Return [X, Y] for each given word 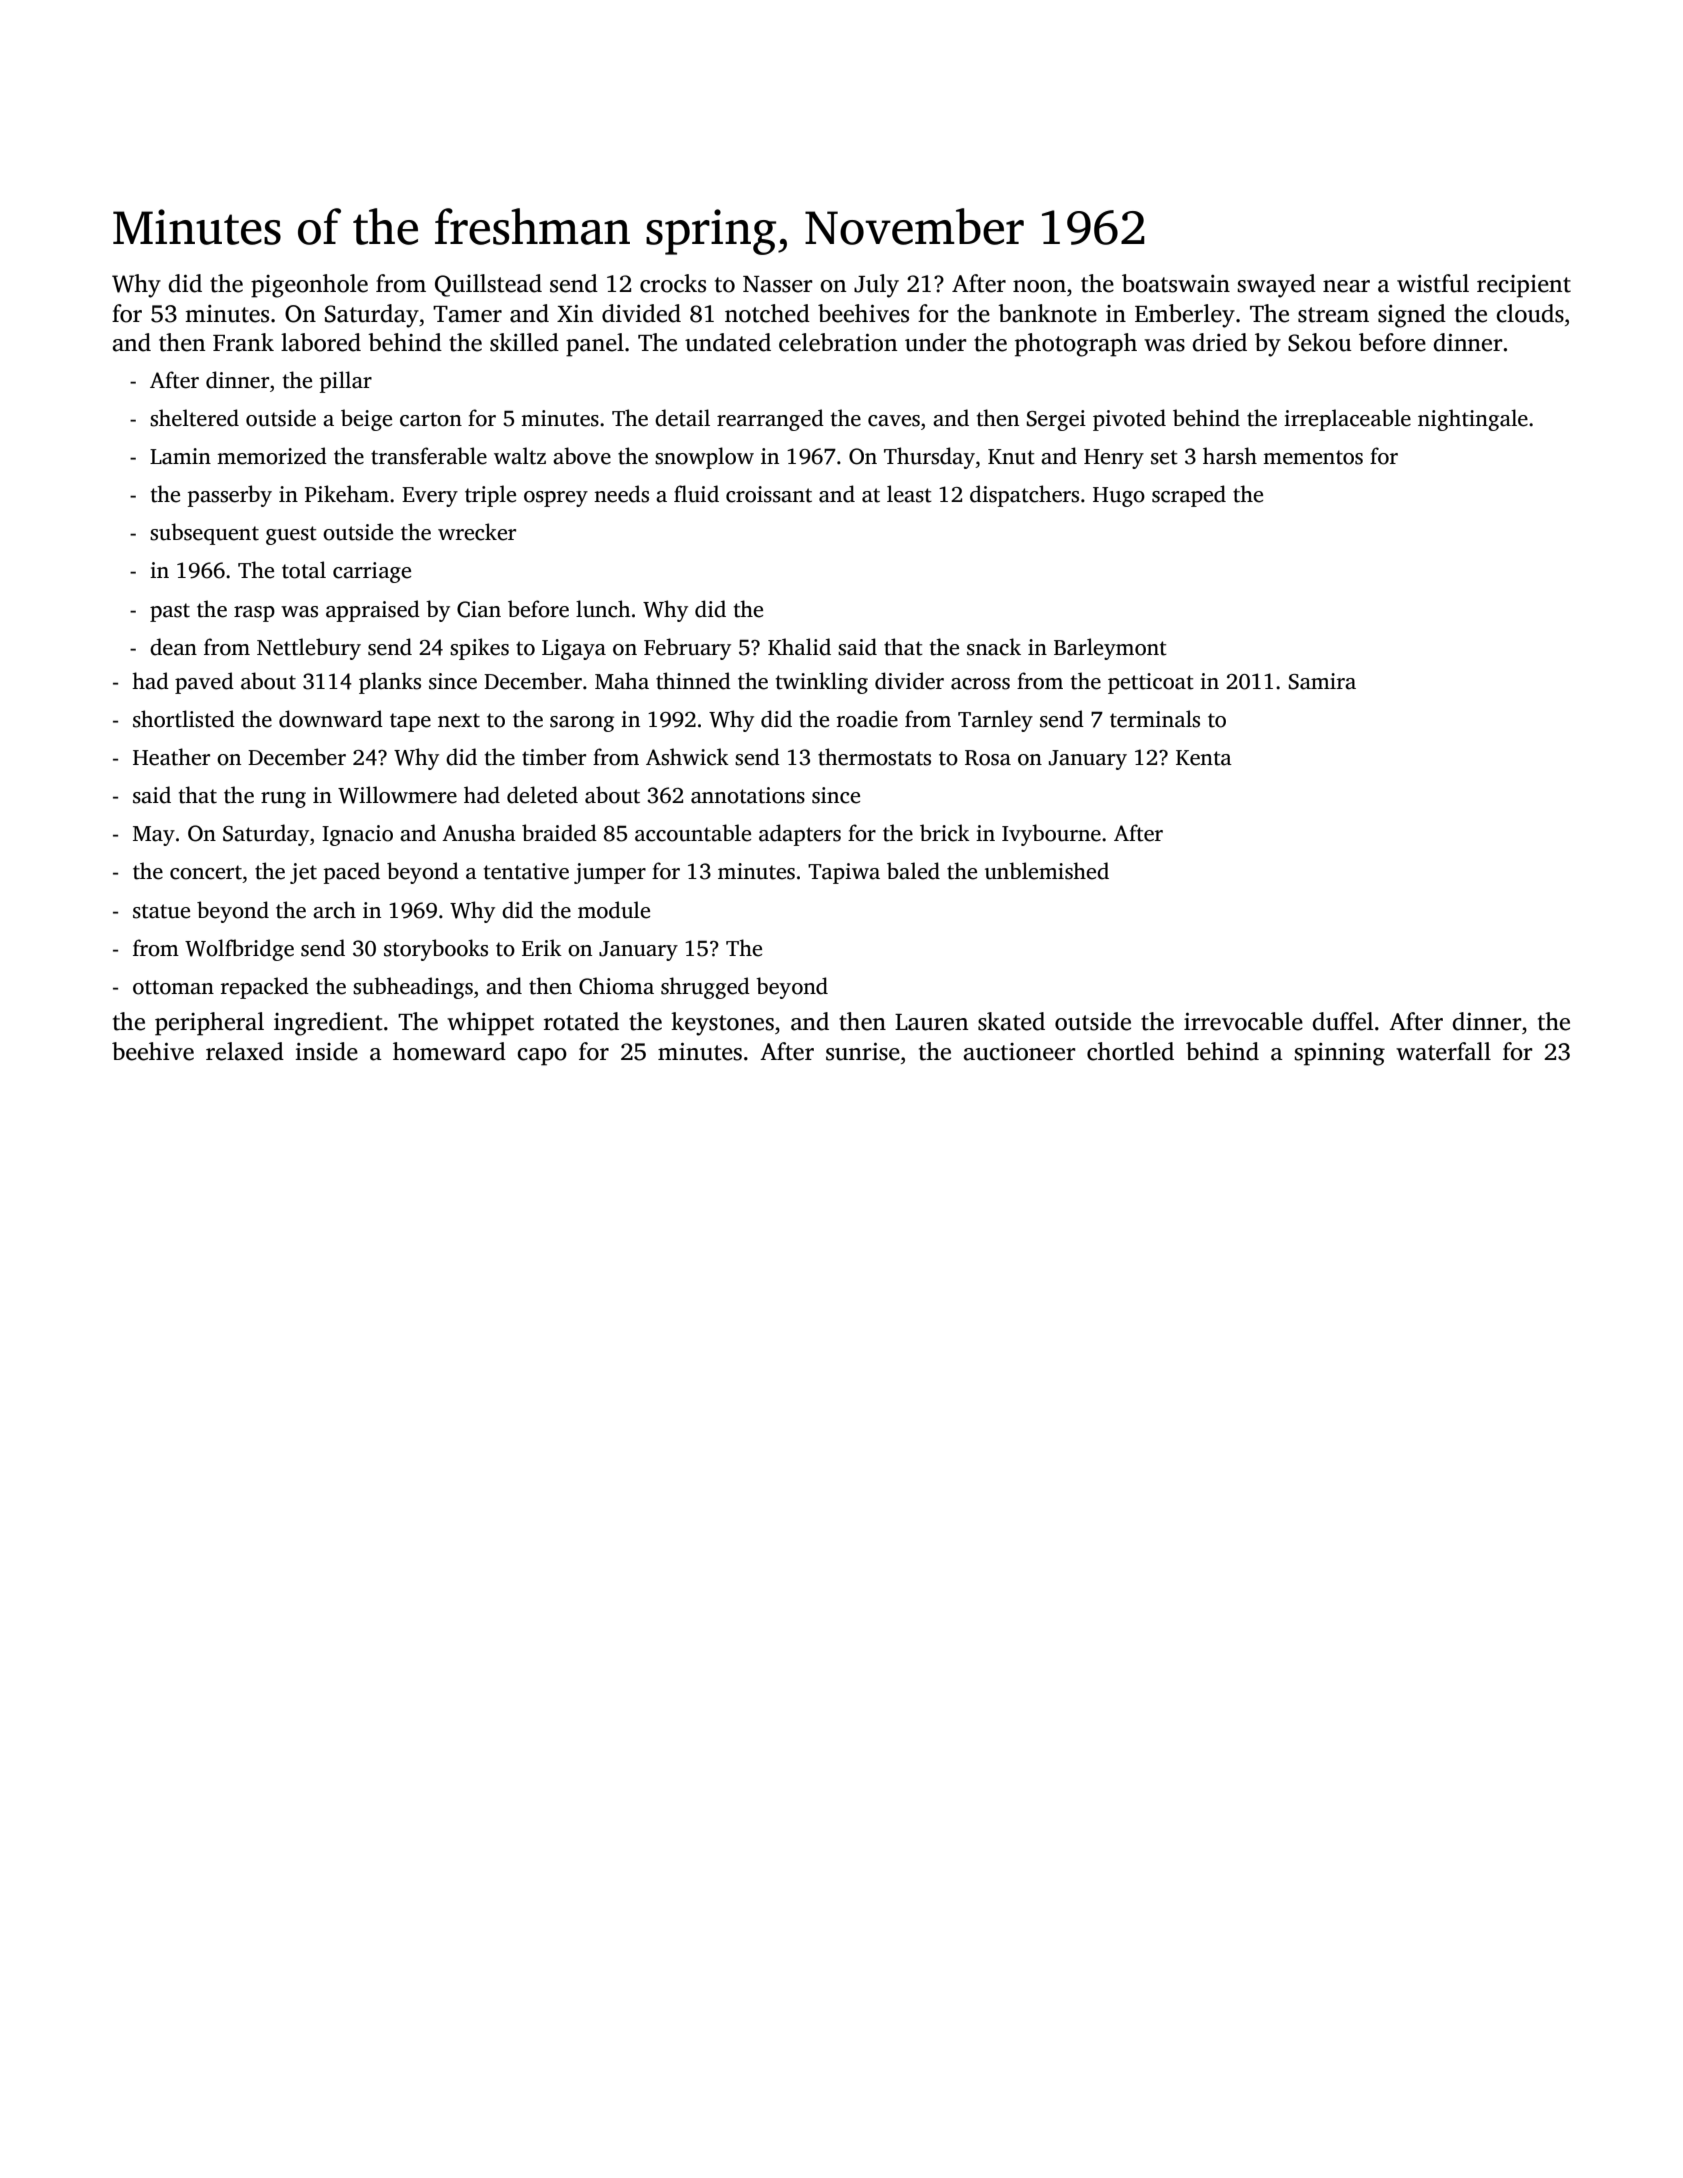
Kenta [1204, 758]
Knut [1011, 457]
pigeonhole [309, 286]
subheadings [413, 988]
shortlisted [184, 719]
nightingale [1473, 420]
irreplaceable [1347, 420]
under [936, 342]
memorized [272, 456]
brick [945, 833]
